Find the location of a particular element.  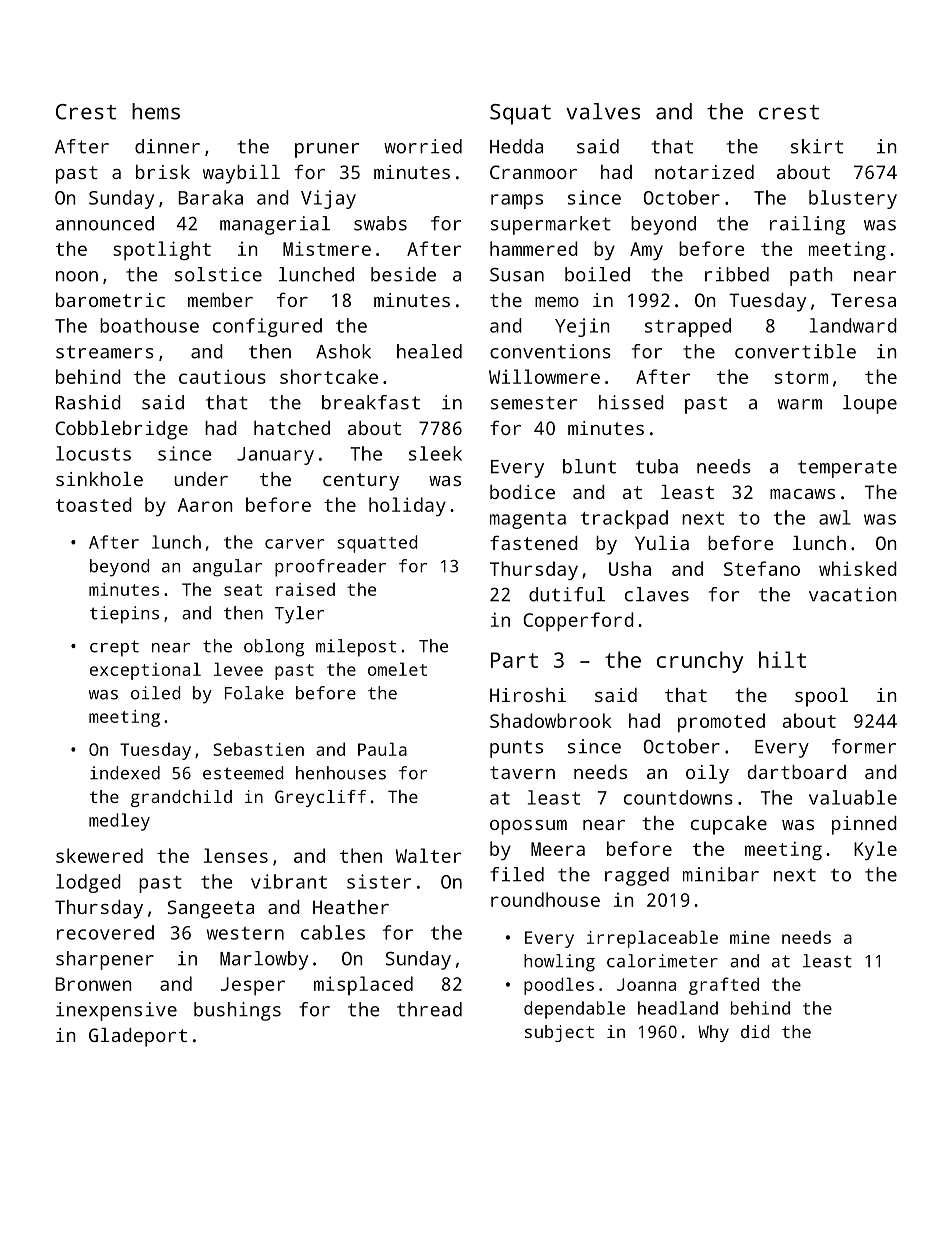

conventions is located at coordinates (550, 351).
